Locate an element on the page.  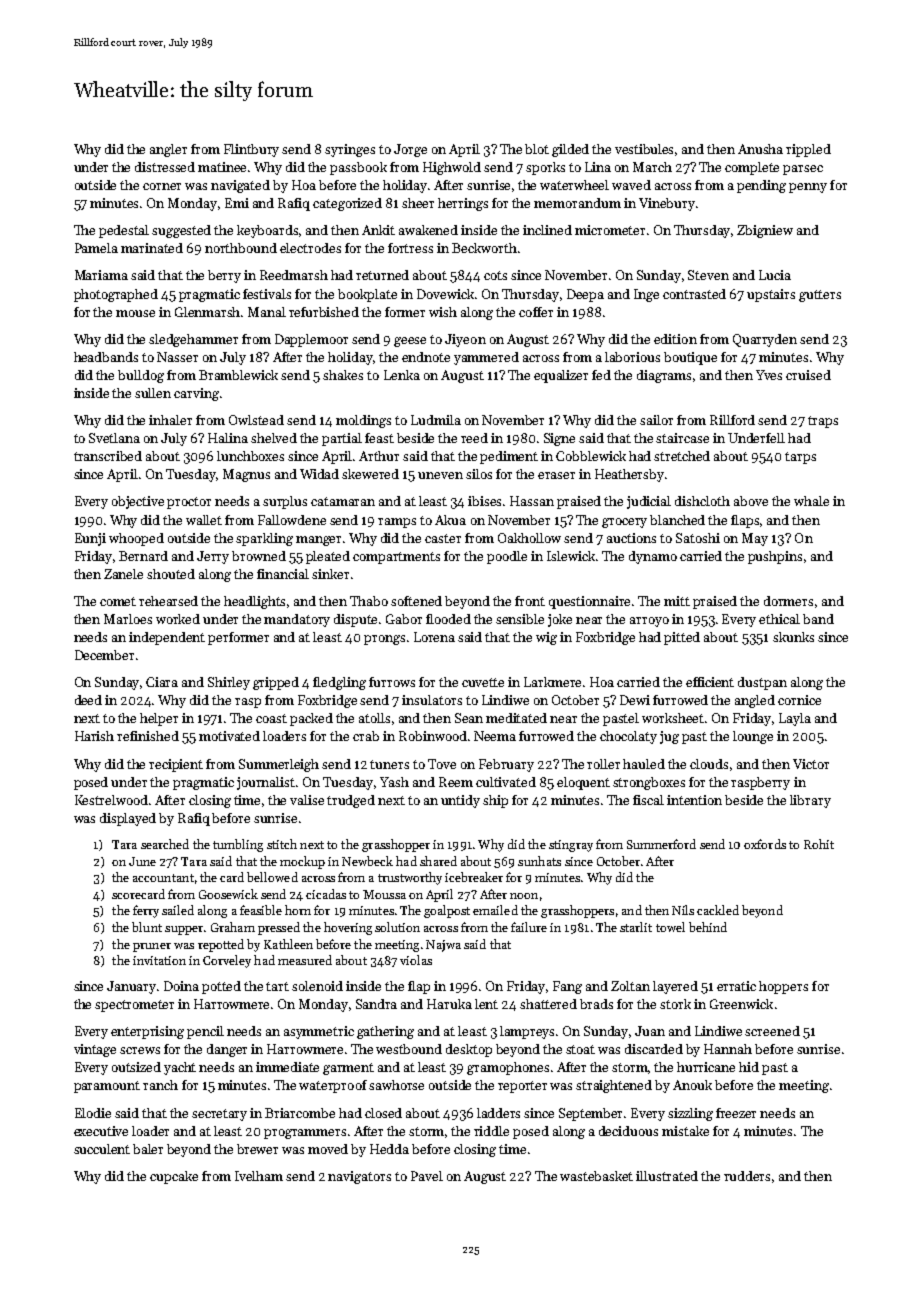
Arthur is located at coordinates (379, 456).
